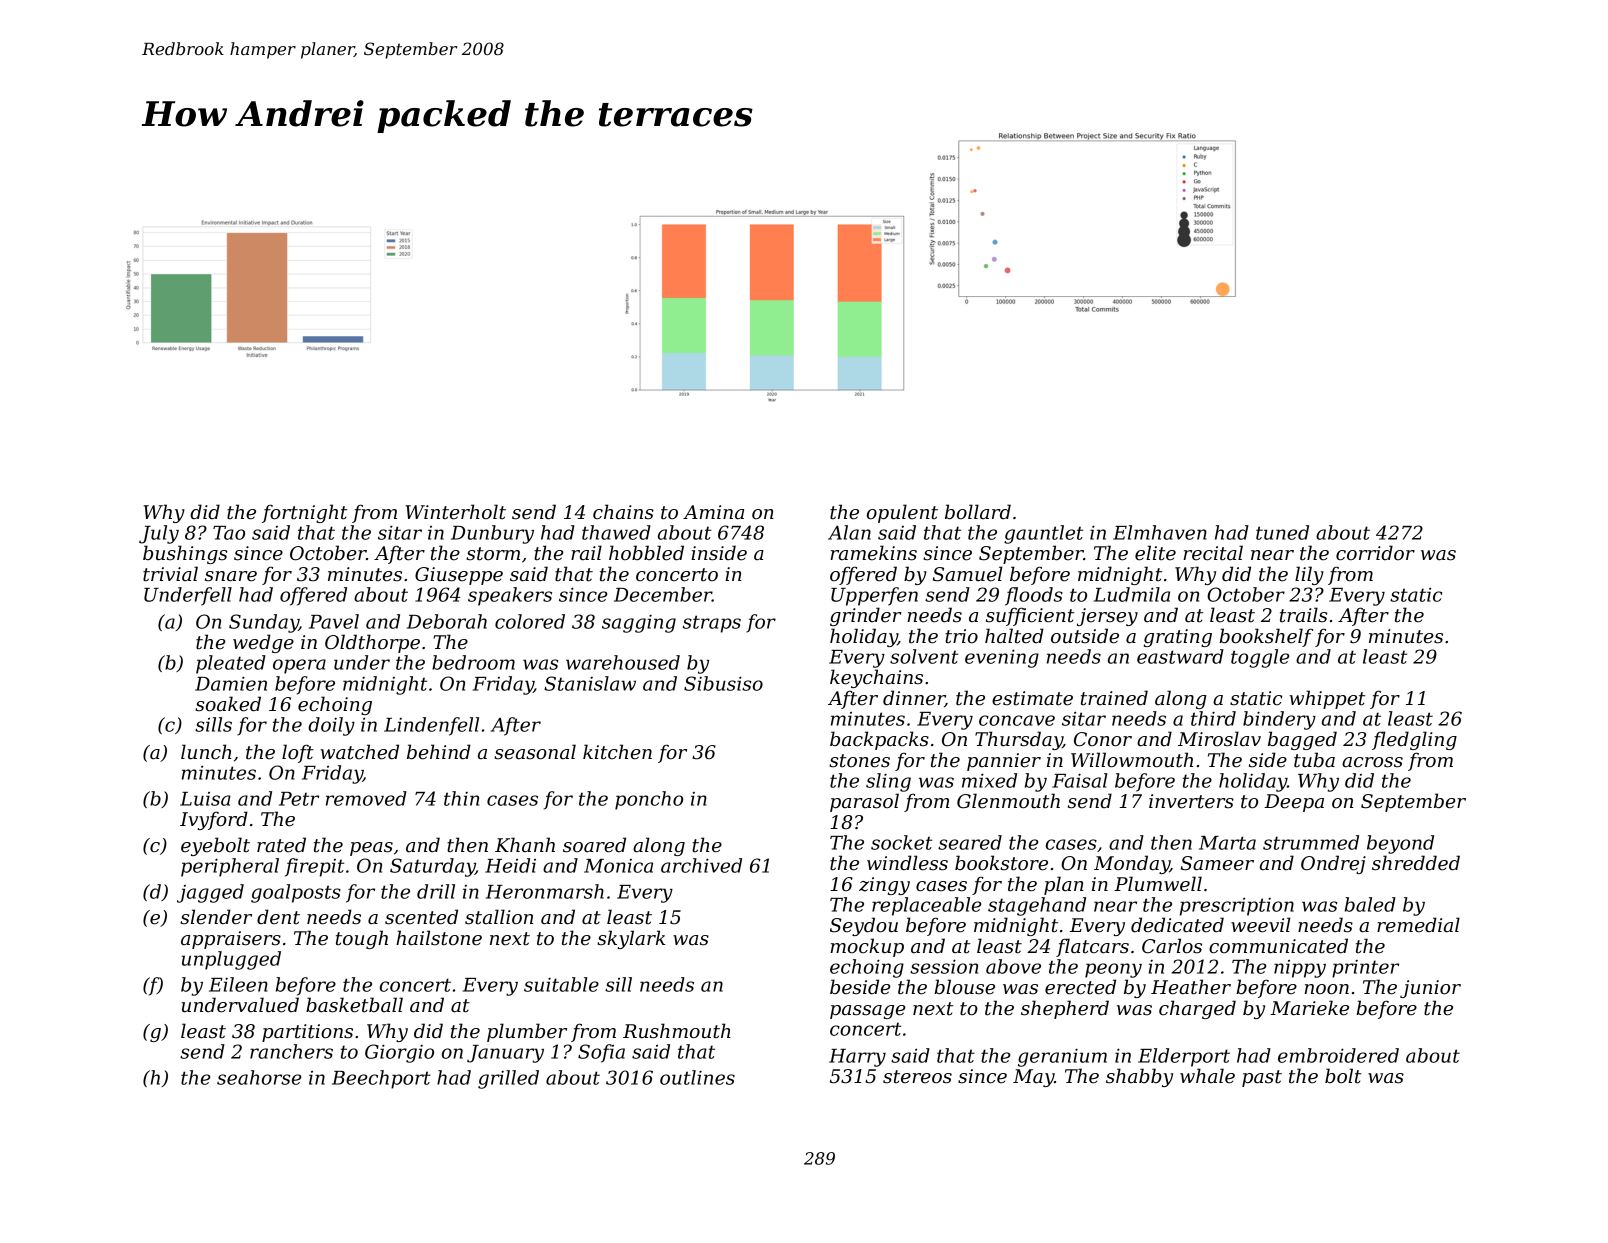 This screenshot has width=1608, height=1243. Describe the element at coordinates (259, 1077) in the screenshot. I see `seahorse` at that location.
